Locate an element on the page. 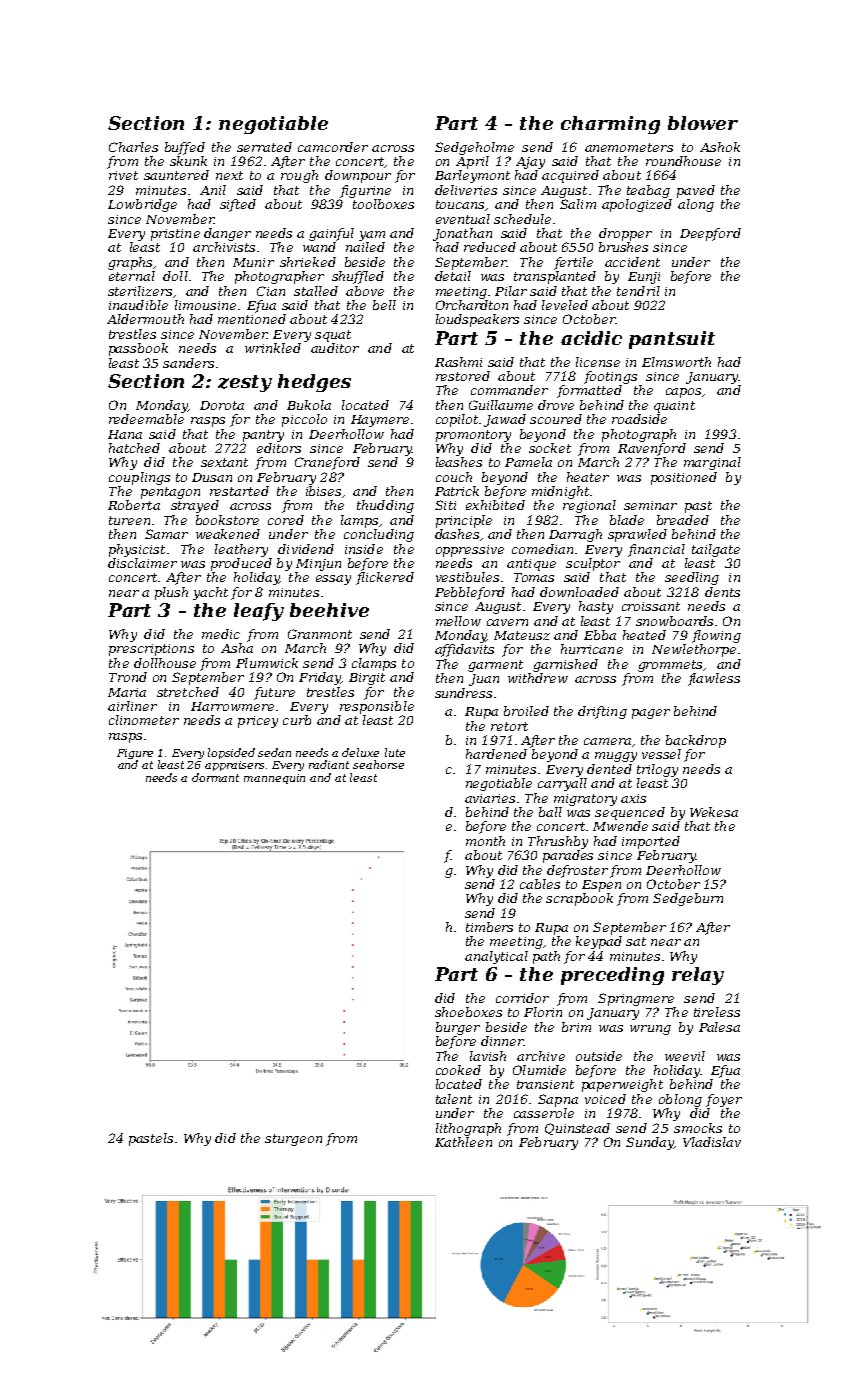  sturgeon is located at coordinates (293, 1140).
